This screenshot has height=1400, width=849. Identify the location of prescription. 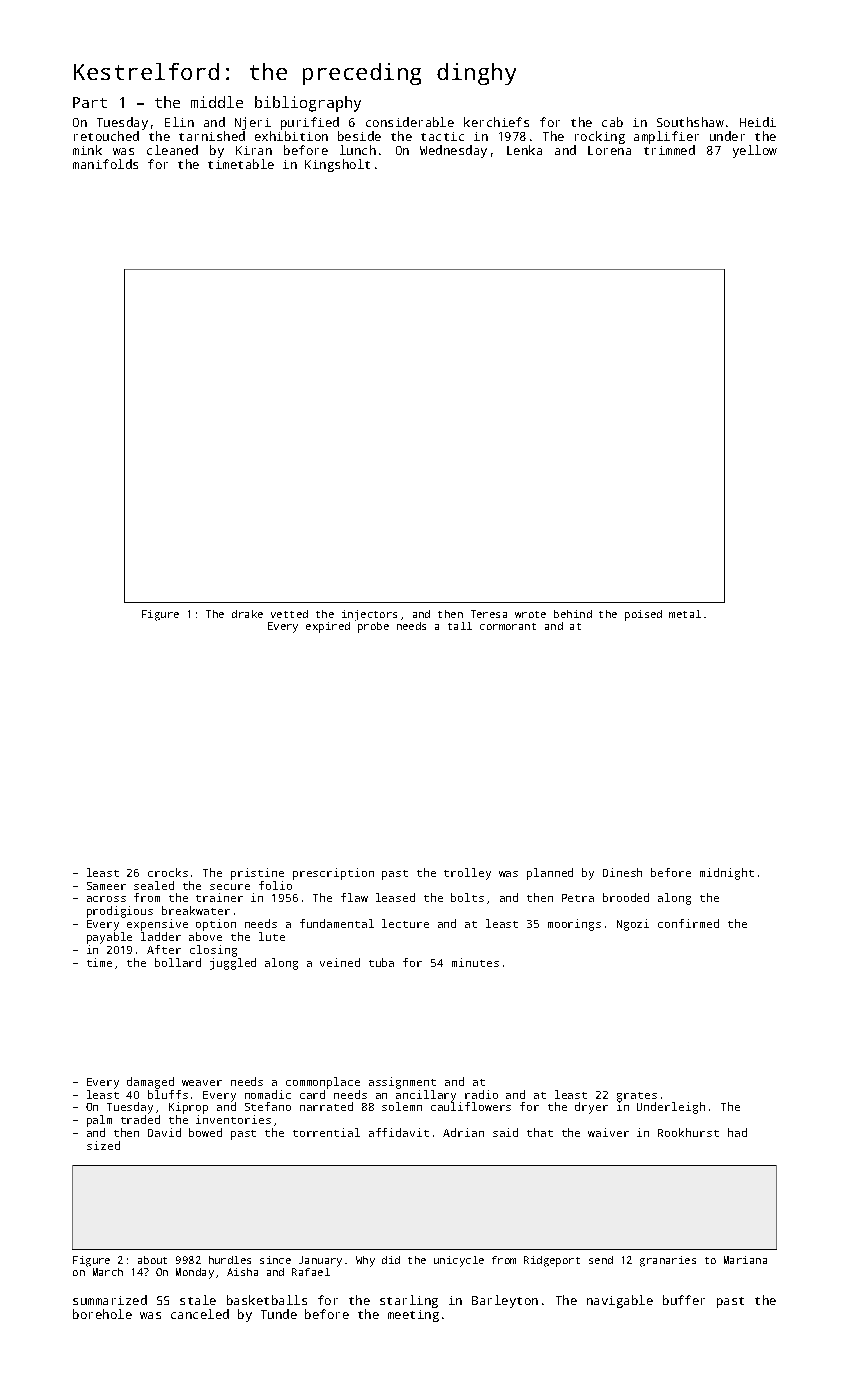
(333, 874).
